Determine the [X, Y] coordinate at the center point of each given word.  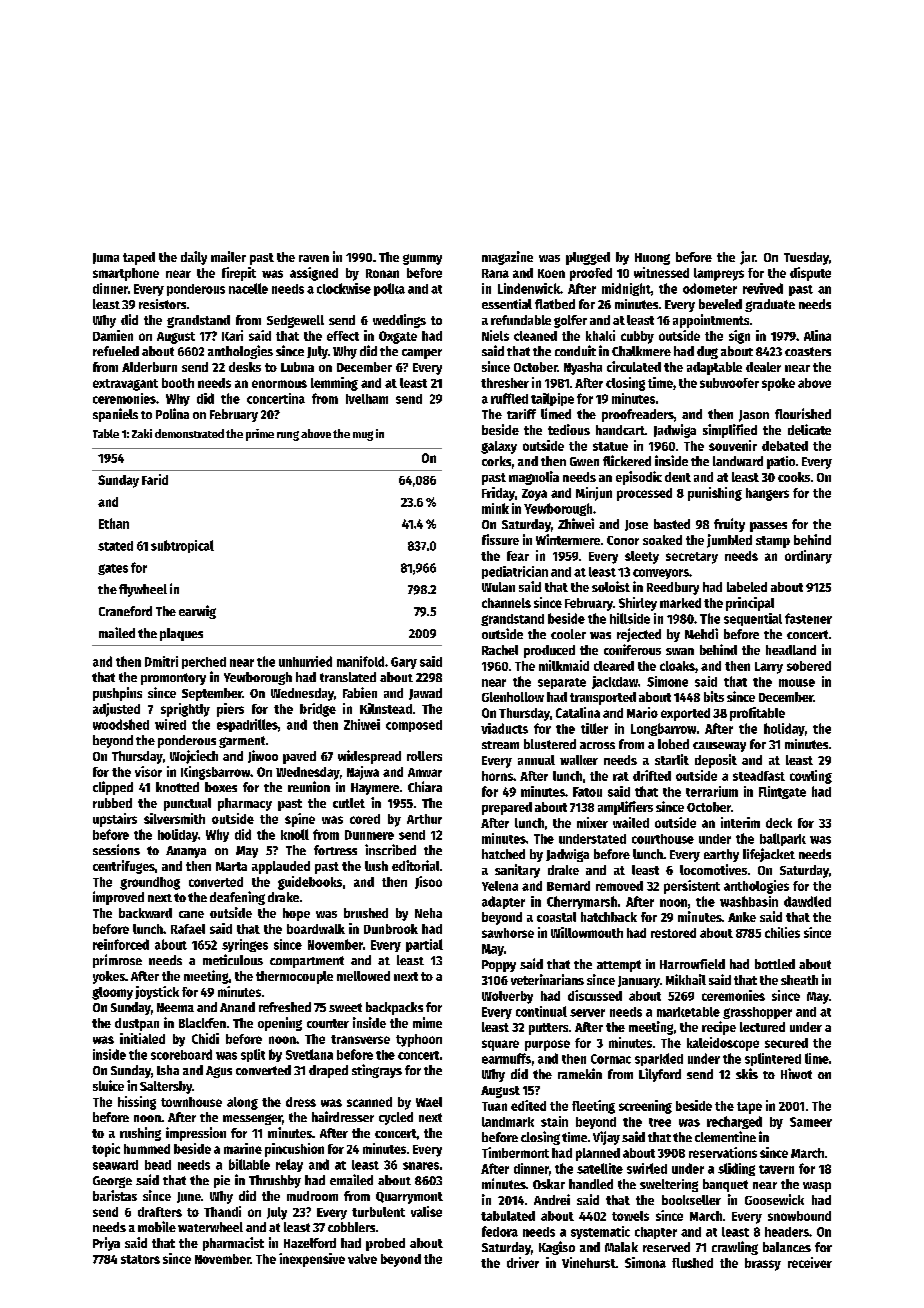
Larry [769, 668]
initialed [142, 1038]
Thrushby [275, 1181]
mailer [228, 256]
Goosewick [774, 1199]
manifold [360, 661]
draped [328, 1071]
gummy [422, 259]
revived [763, 288]
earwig [197, 612]
